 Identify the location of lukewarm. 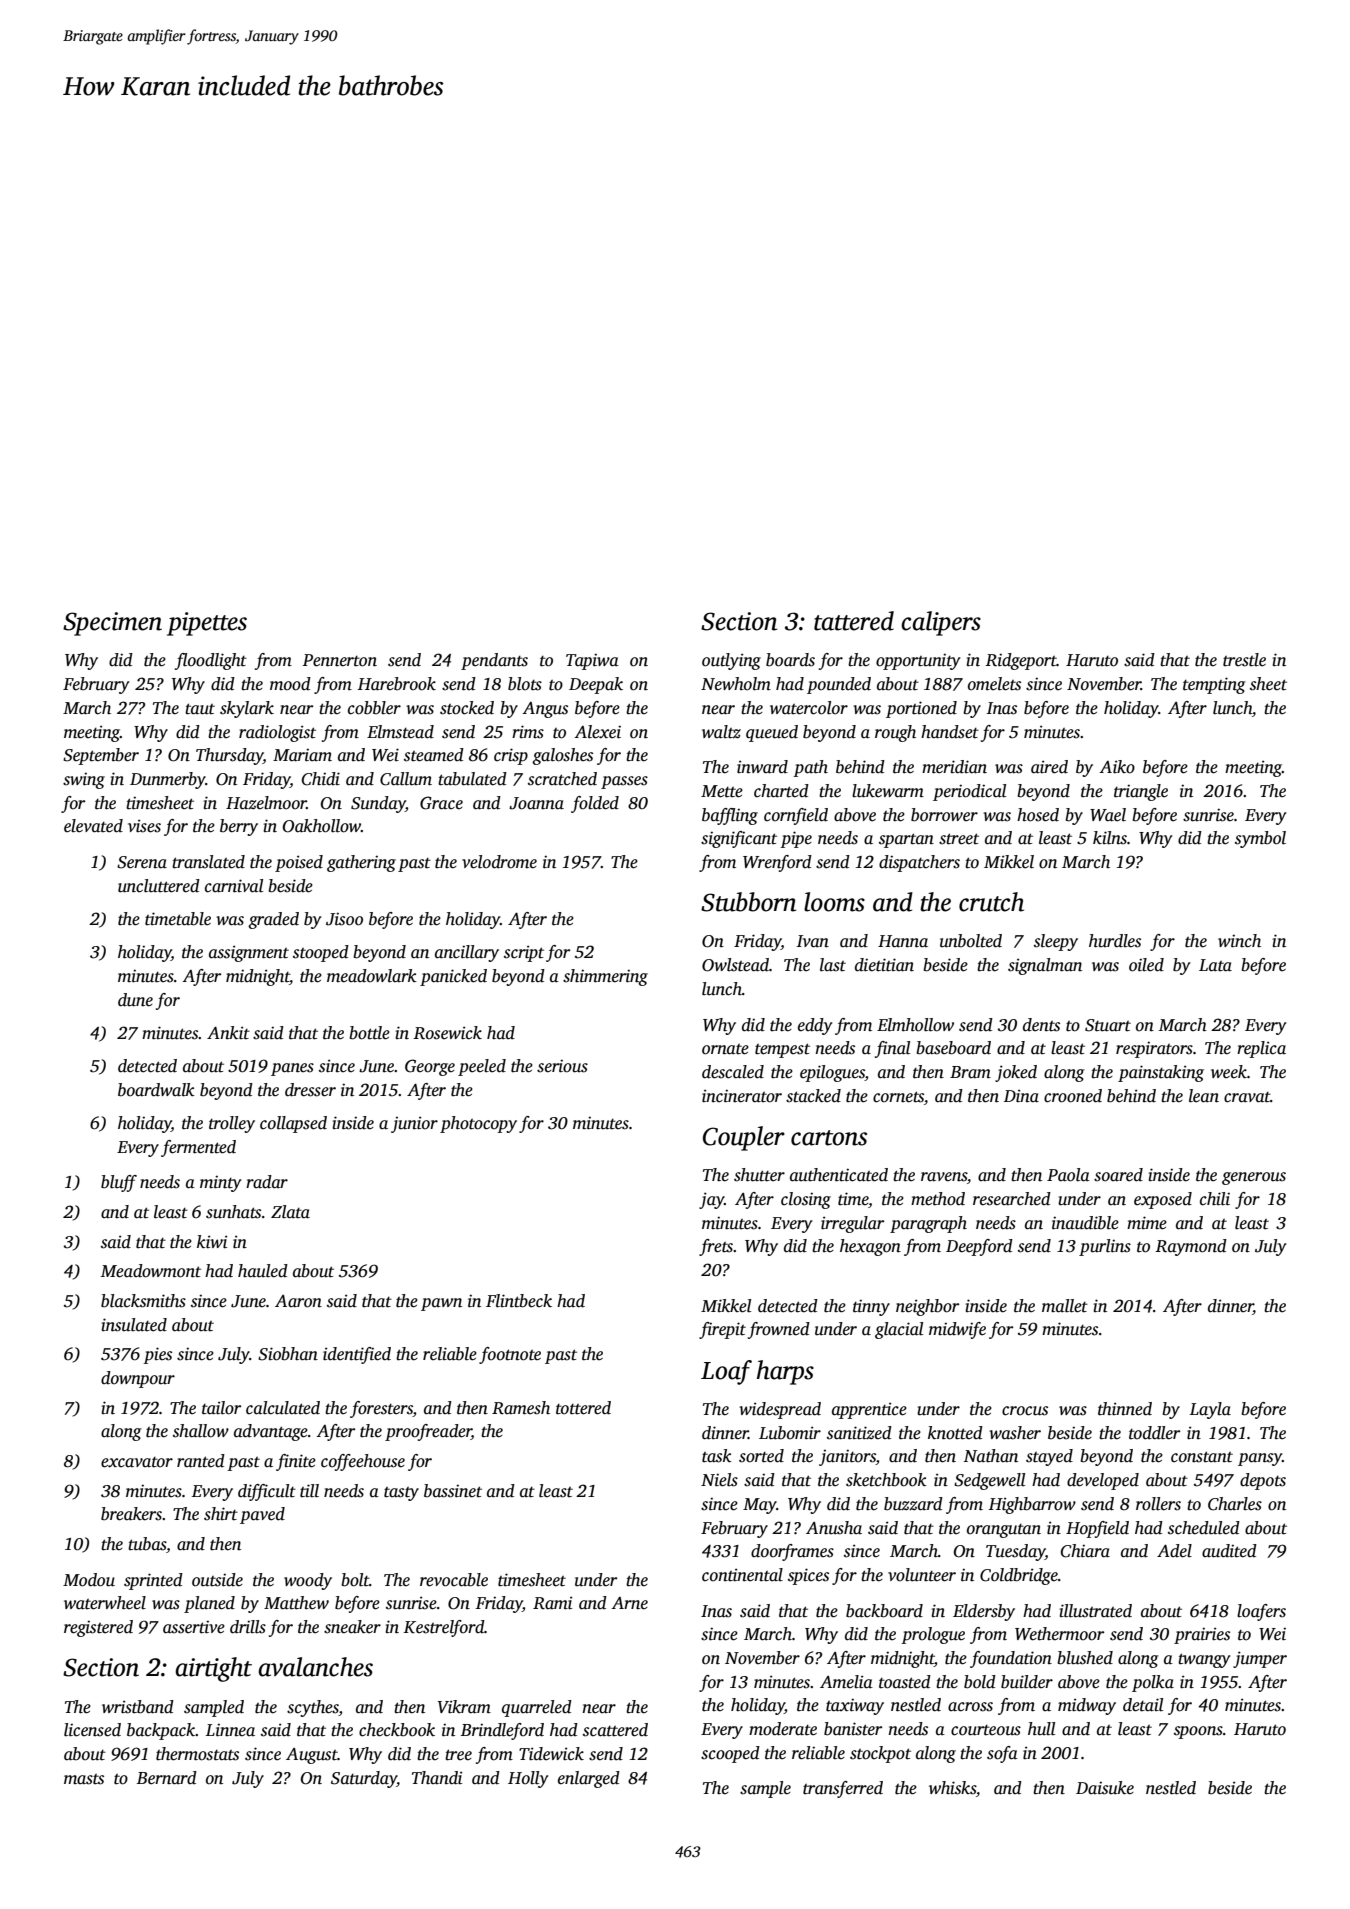
(888, 791).
